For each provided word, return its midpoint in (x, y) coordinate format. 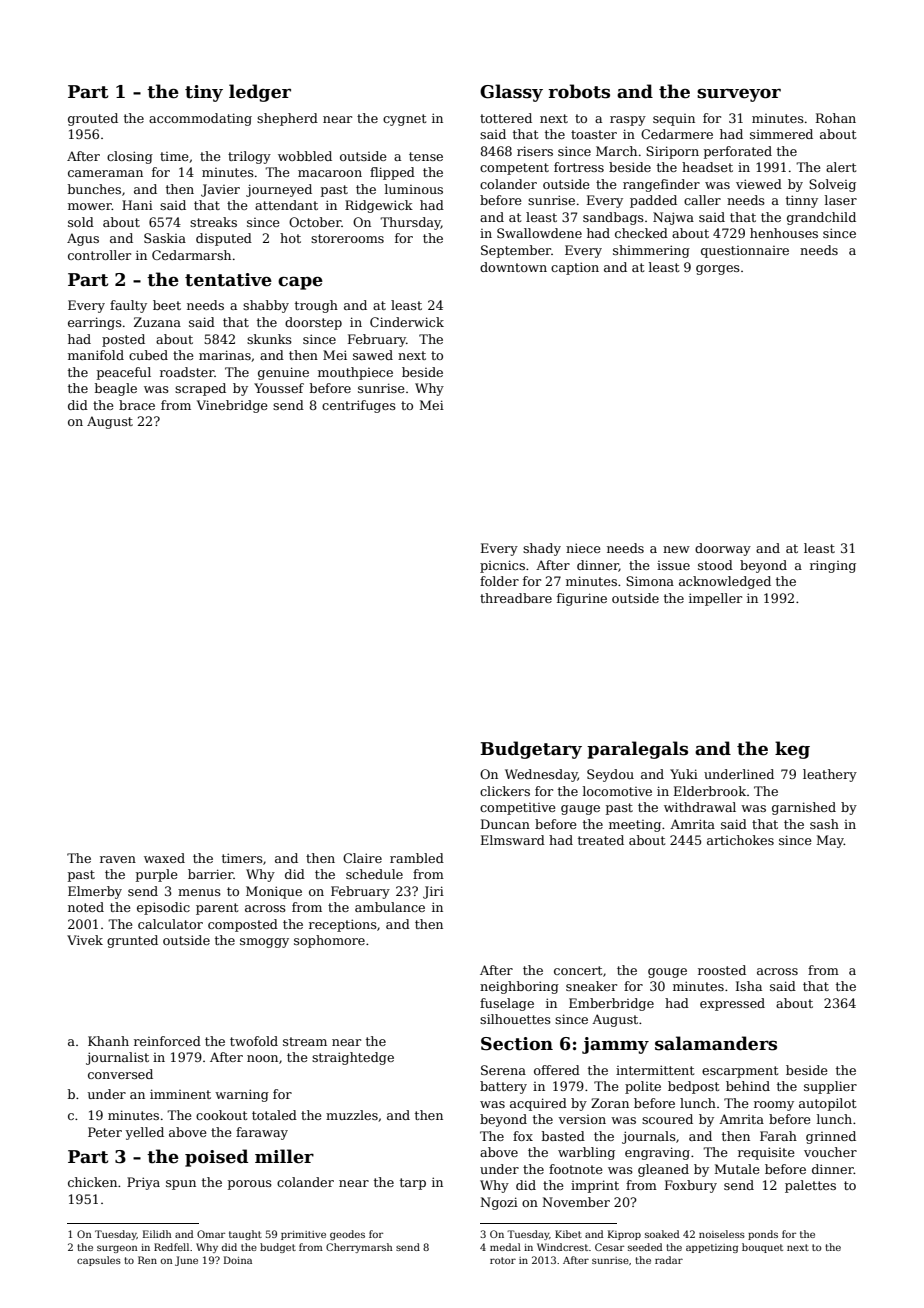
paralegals (637, 750)
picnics (502, 566)
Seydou (610, 775)
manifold (96, 355)
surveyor (739, 95)
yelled (144, 1133)
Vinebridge (232, 406)
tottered (506, 118)
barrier (211, 874)
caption (575, 268)
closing (130, 157)
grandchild (821, 218)
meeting (635, 826)
